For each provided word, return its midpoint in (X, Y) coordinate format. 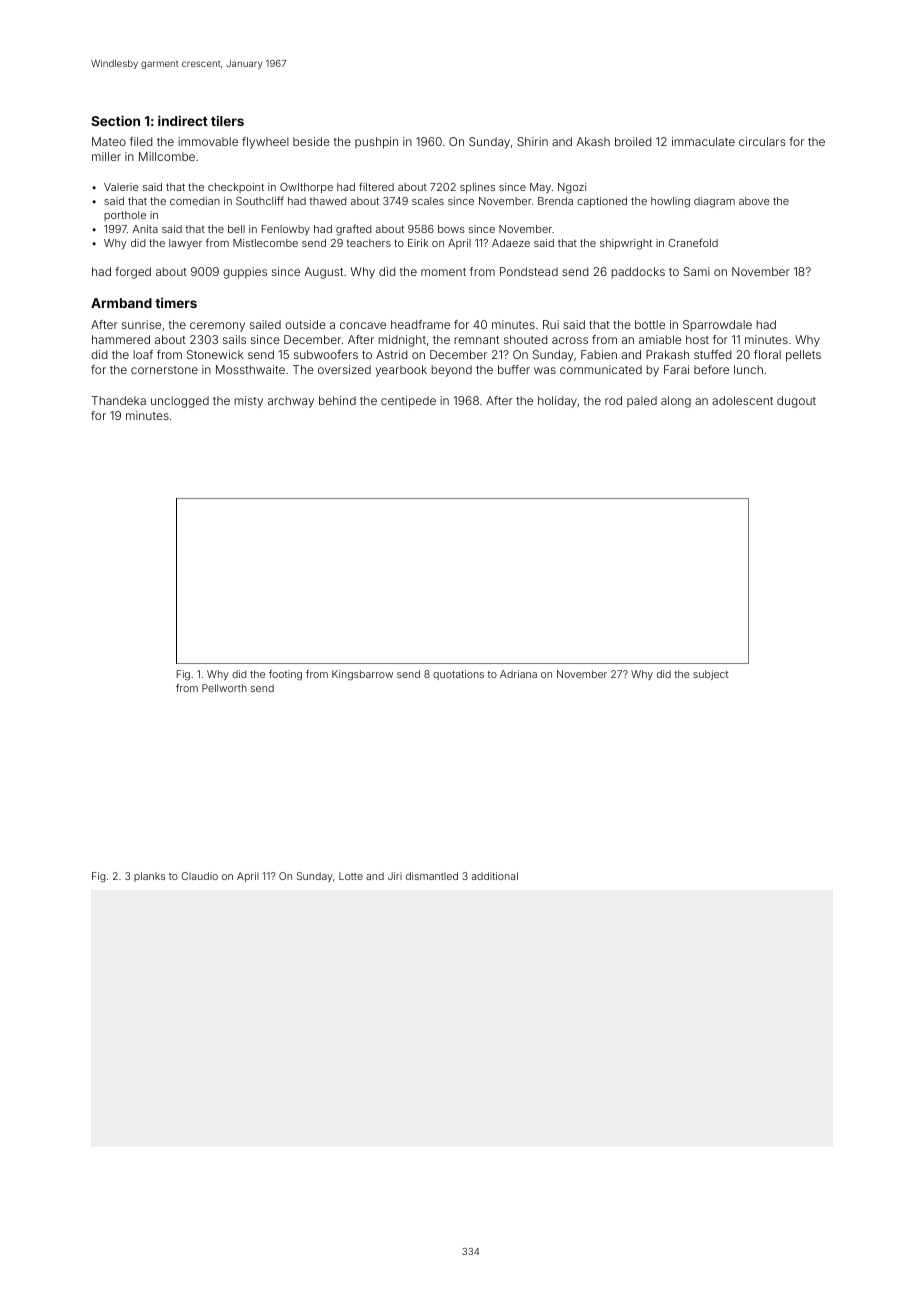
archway (291, 402)
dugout (796, 402)
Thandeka (118, 400)
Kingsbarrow (362, 675)
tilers (227, 120)
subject (710, 675)
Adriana (518, 674)
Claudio (199, 876)
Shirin (532, 141)
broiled (633, 141)
